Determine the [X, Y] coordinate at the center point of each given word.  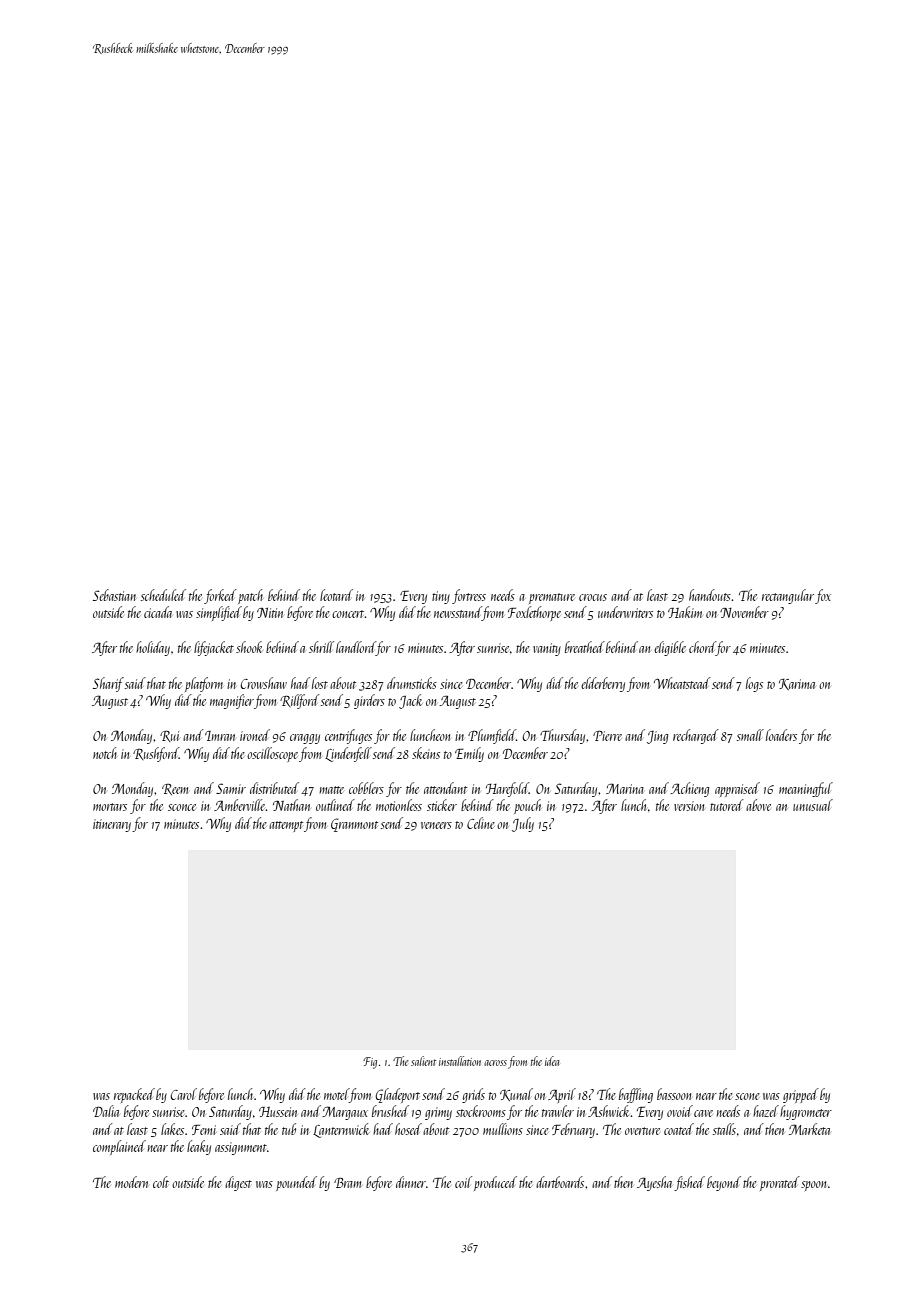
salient [423, 1061]
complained [119, 1147]
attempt [286, 826]
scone [747, 1096]
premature [552, 598]
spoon [814, 1186]
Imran [220, 736]
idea [552, 1061]
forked [220, 596]
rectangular [788, 596]
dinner [411, 1182]
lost [320, 683]
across [495, 1063]
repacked [134, 1095]
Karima [797, 684]
